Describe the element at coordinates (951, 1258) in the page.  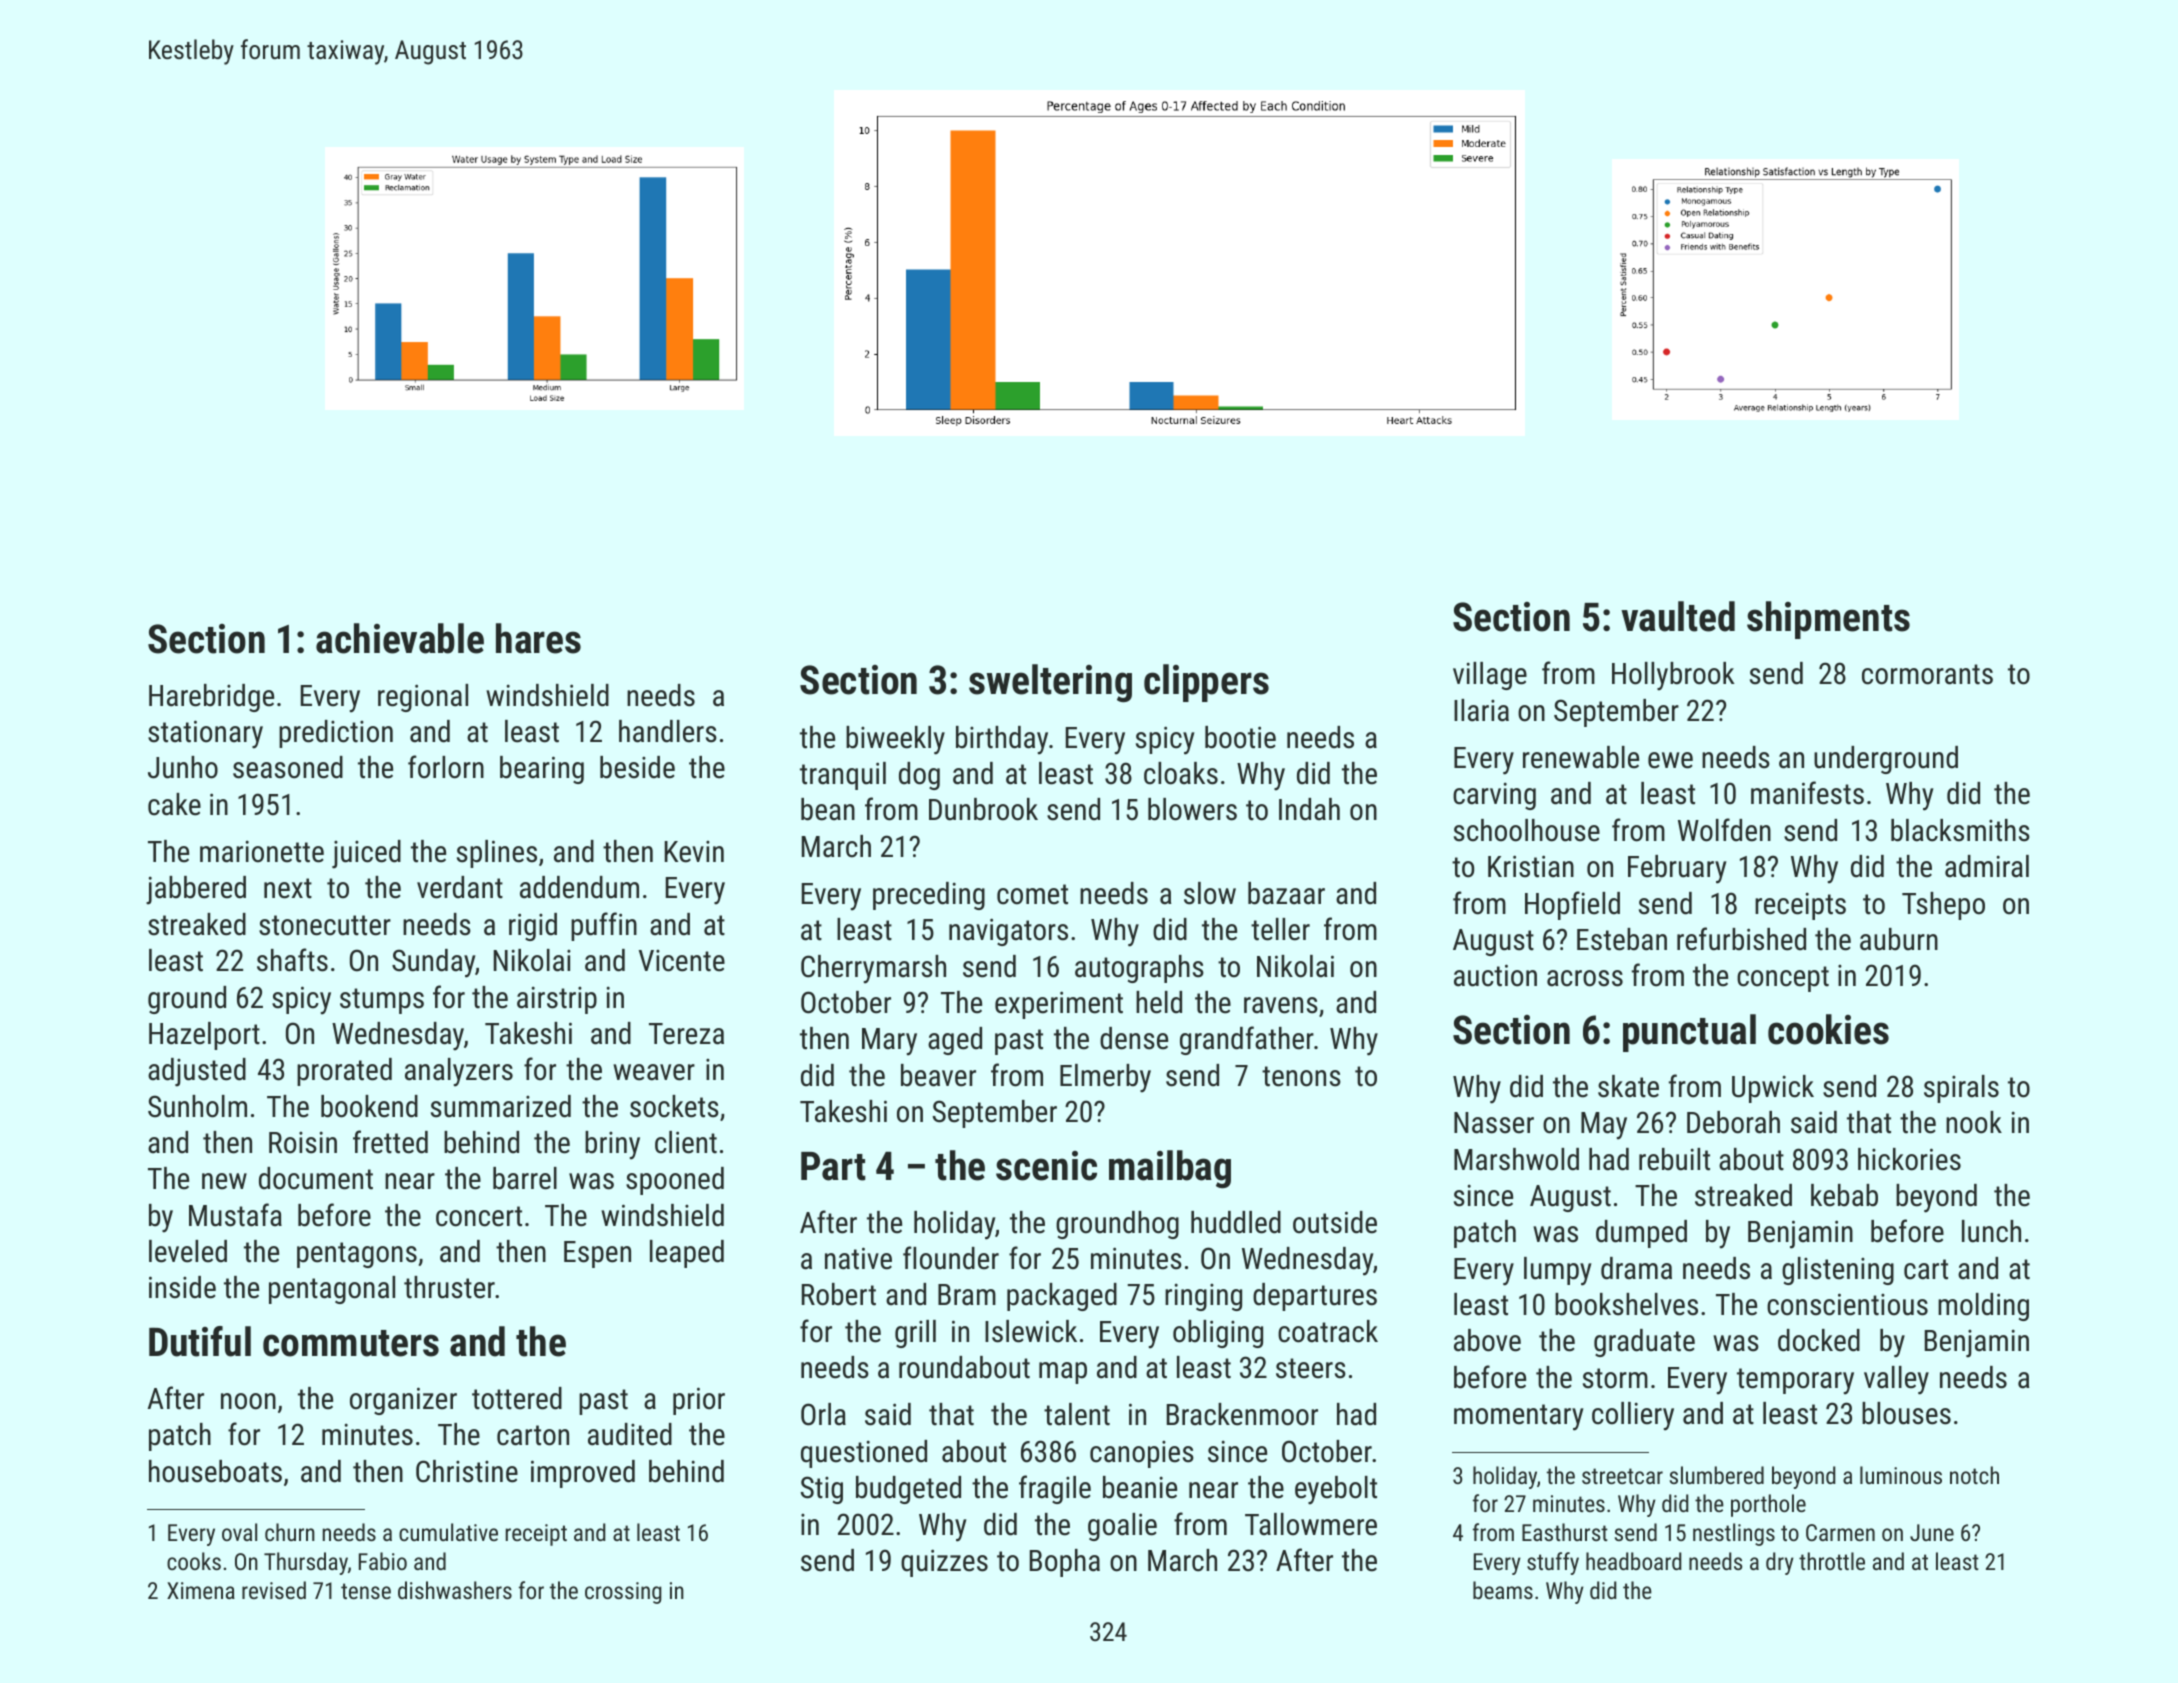
I see `flounder` at that location.
